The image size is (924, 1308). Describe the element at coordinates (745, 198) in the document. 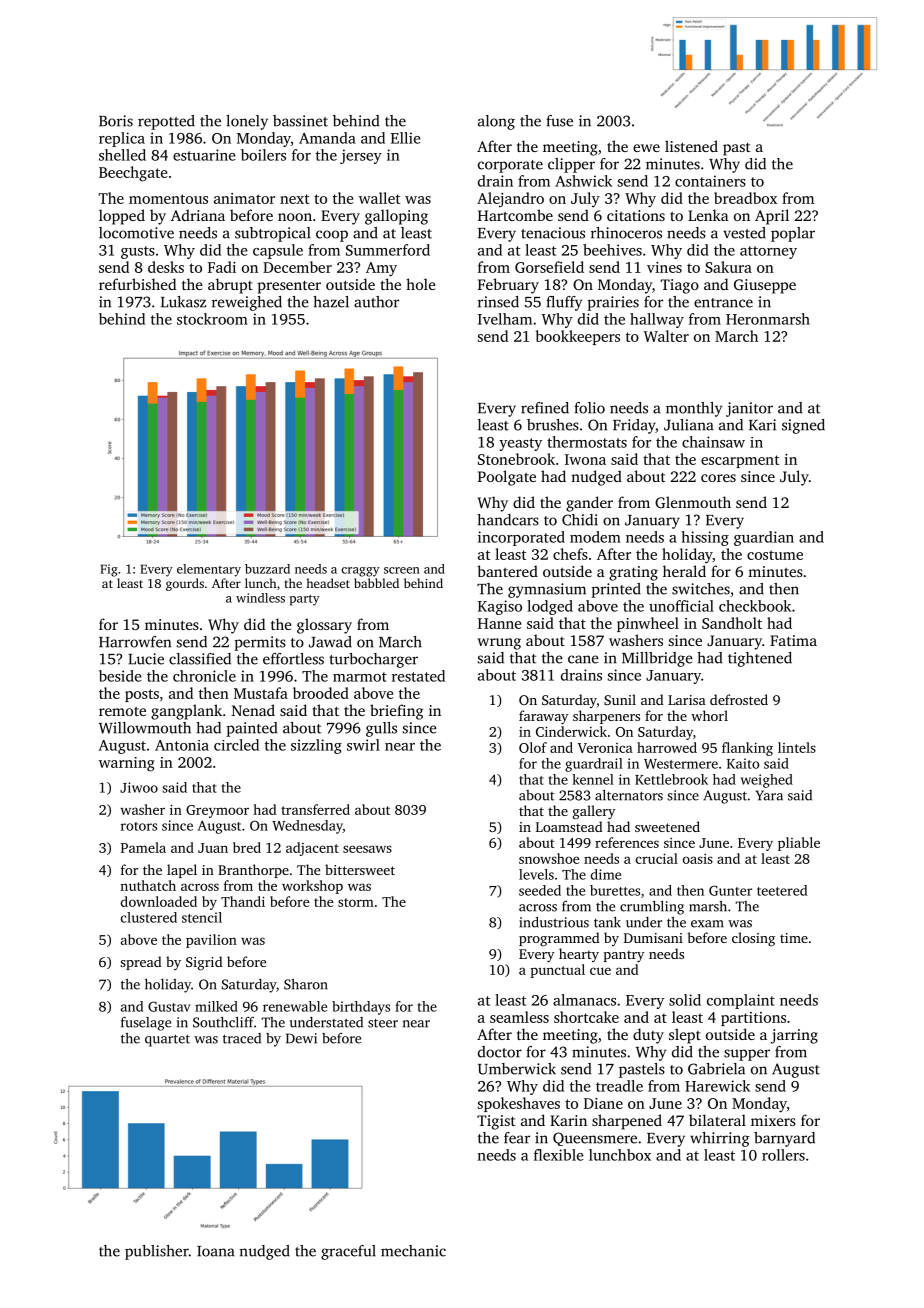

I see `breadbox` at that location.
